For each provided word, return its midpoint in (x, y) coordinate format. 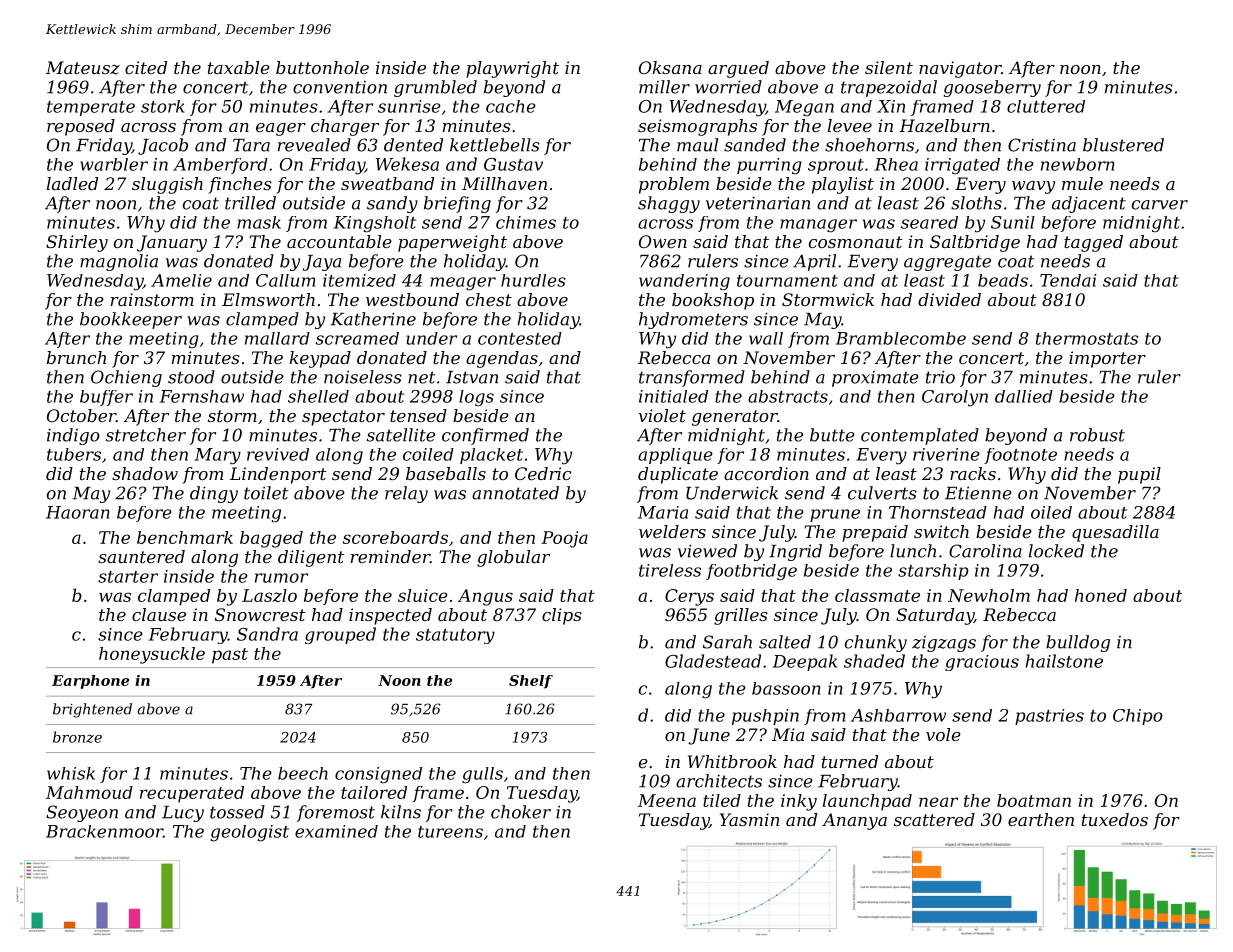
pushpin (765, 717)
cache (511, 106)
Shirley (77, 243)
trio (940, 377)
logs (476, 398)
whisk (71, 773)
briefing (457, 204)
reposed (81, 127)
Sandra (267, 634)
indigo (73, 436)
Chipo (1138, 717)
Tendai (1068, 280)
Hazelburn (944, 126)
